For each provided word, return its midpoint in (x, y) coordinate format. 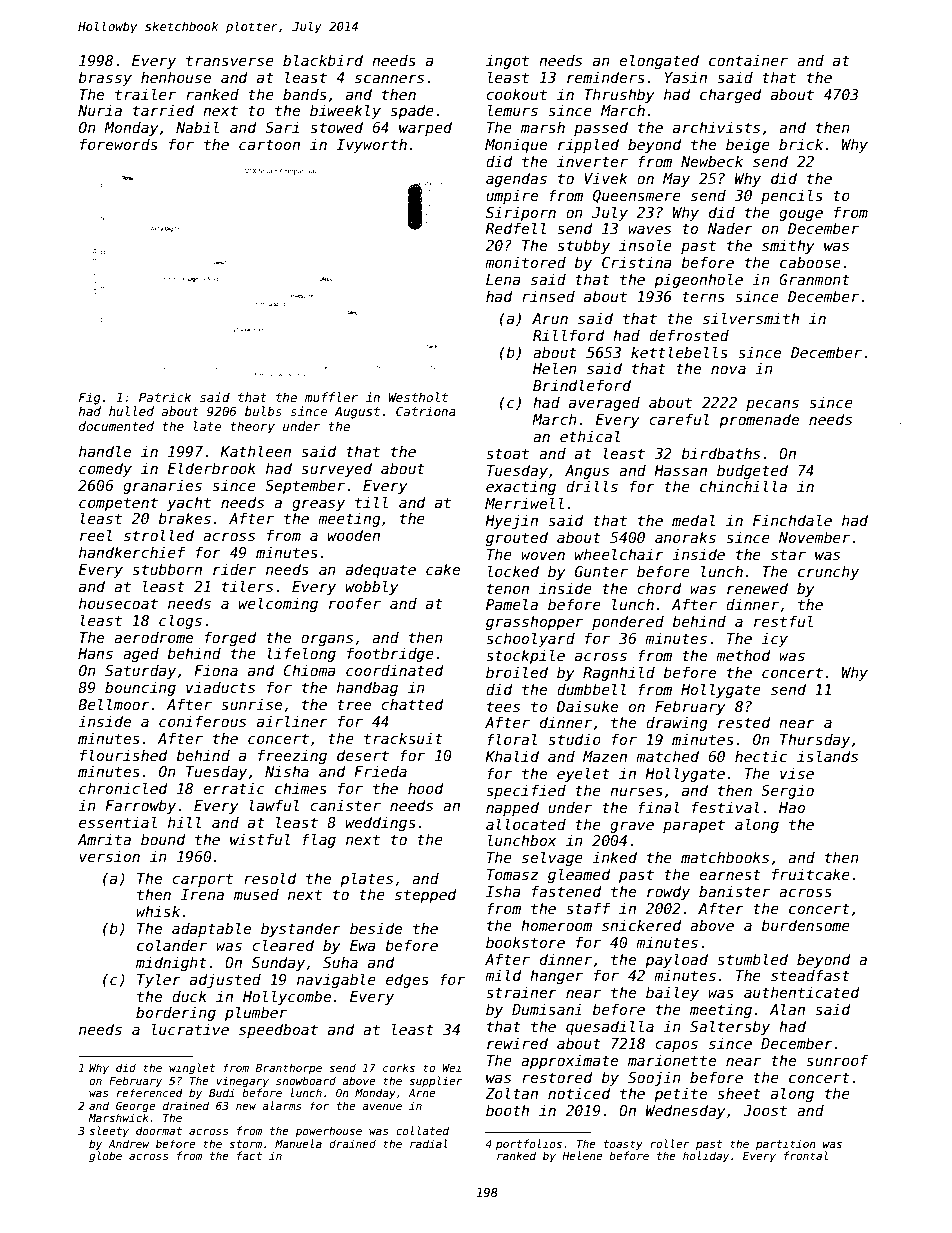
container (748, 60)
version (109, 856)
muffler (331, 397)
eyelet (583, 774)
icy (775, 639)
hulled (131, 411)
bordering (176, 1013)
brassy (105, 78)
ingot (507, 61)
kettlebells (679, 352)
